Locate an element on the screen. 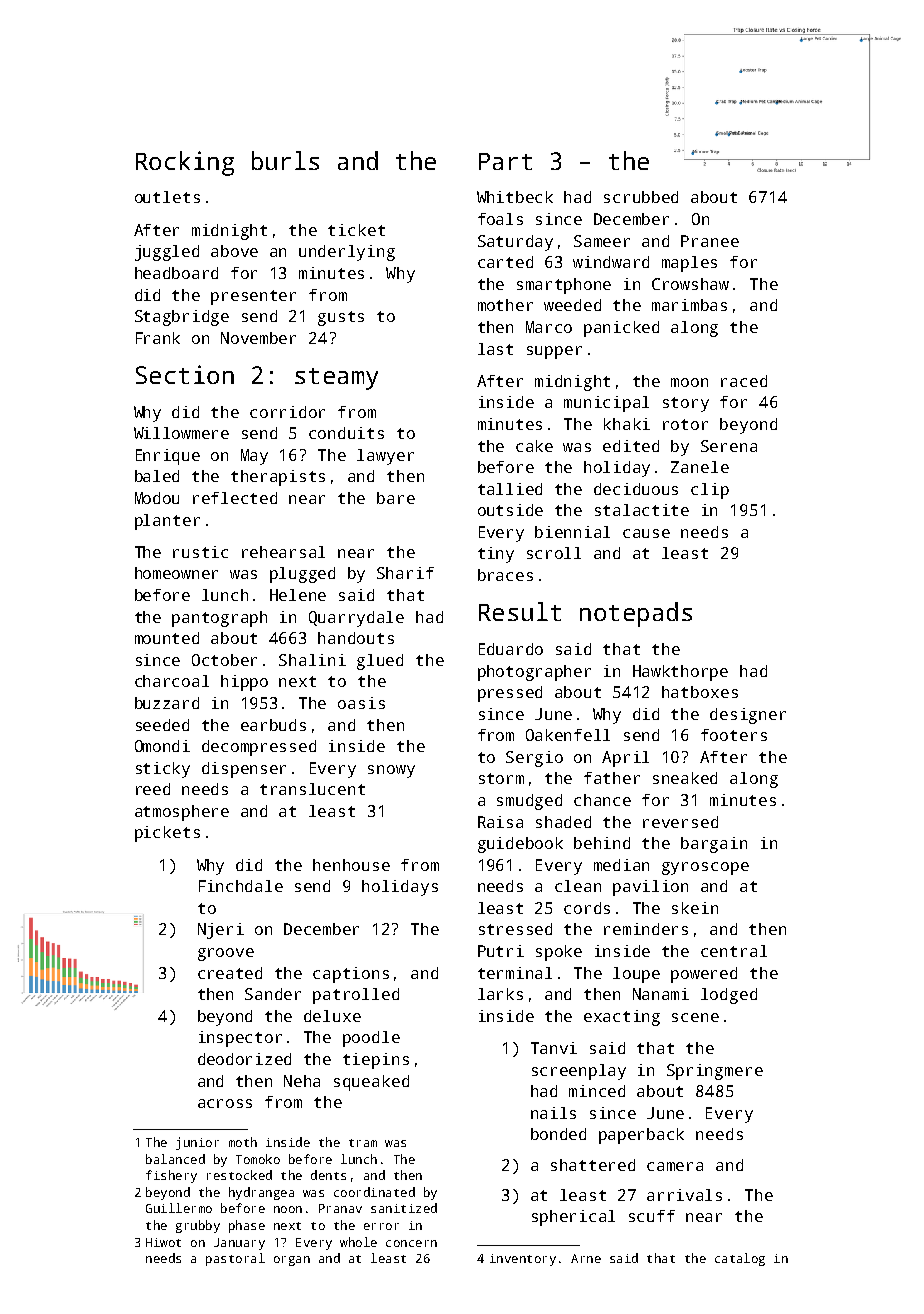 The width and height of the screenshot is (924, 1314). rehearsal is located at coordinates (283, 552).
